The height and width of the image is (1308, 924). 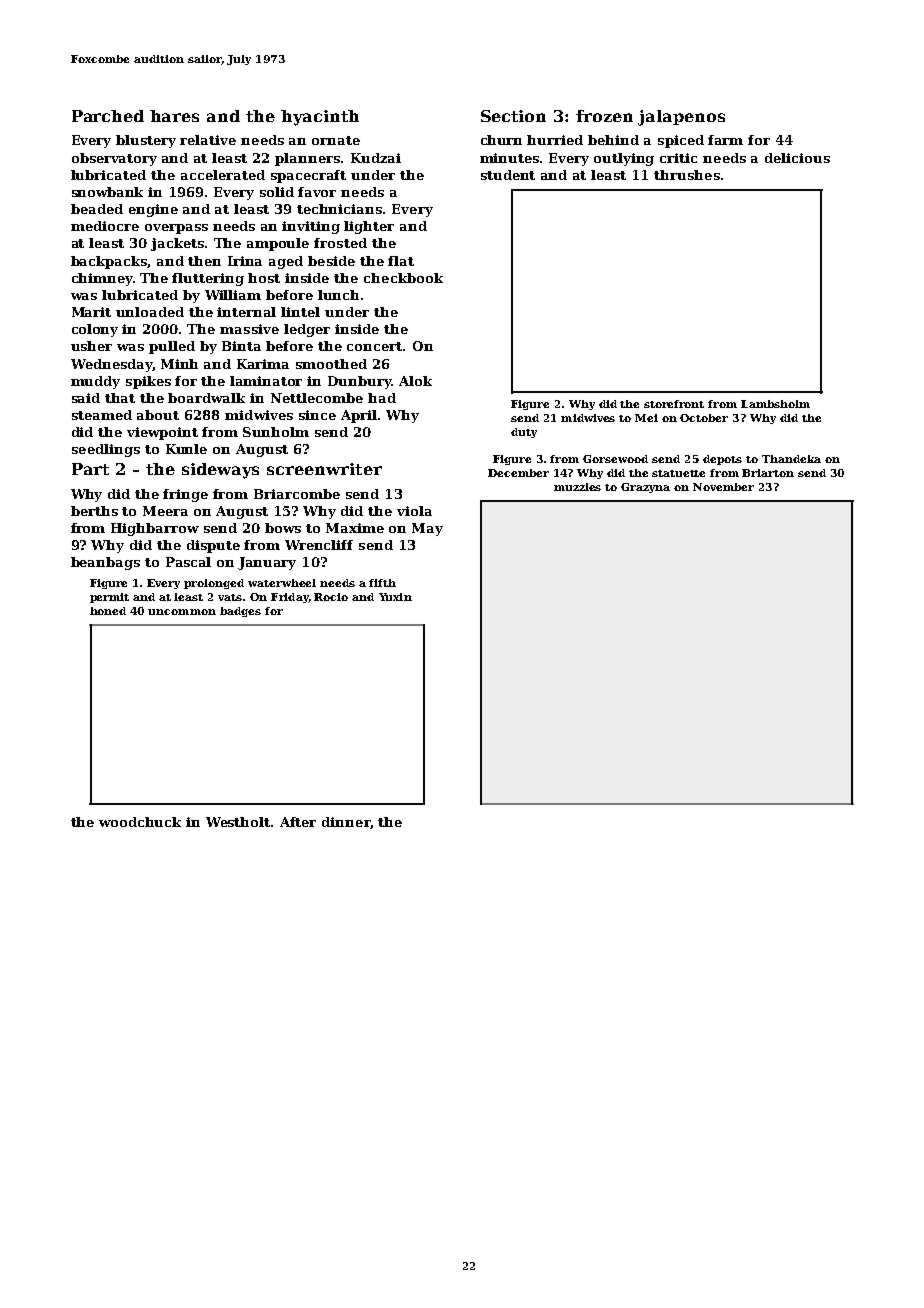 What do you see at coordinates (140, 822) in the image?
I see `woodchuck` at bounding box center [140, 822].
